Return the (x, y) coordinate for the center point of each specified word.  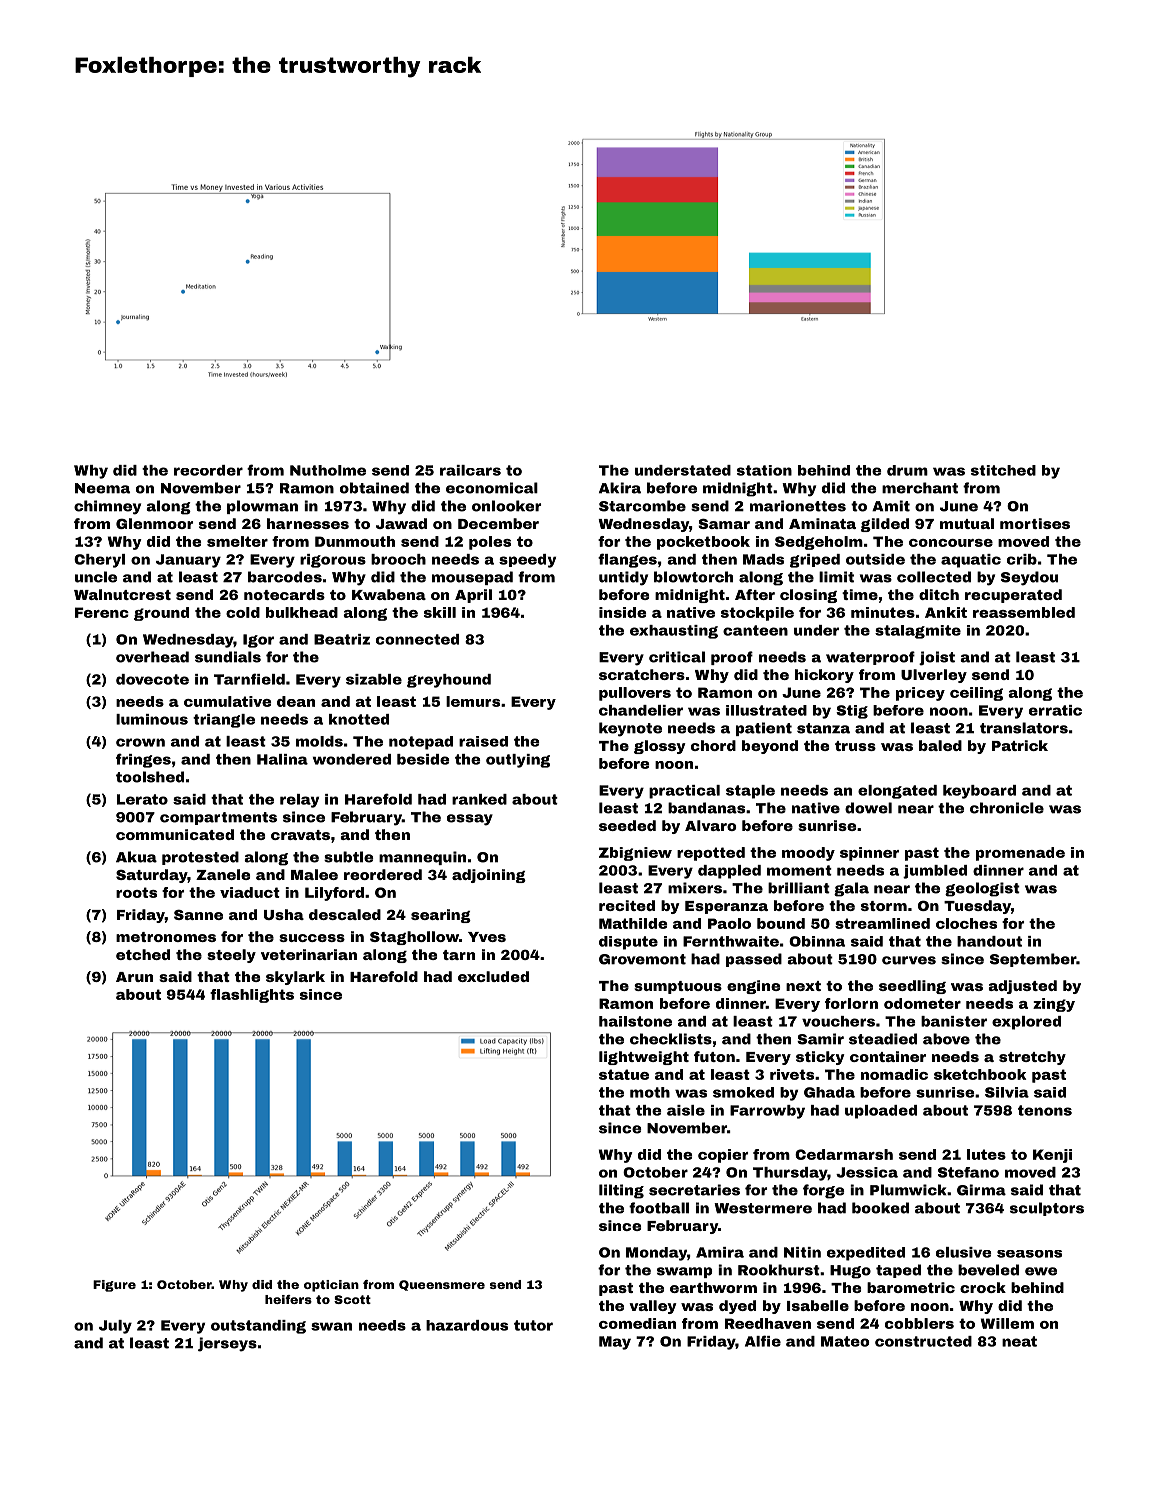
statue (624, 1074)
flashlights (252, 996)
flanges (627, 560)
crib (1022, 559)
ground (161, 614)
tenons (1045, 1110)
